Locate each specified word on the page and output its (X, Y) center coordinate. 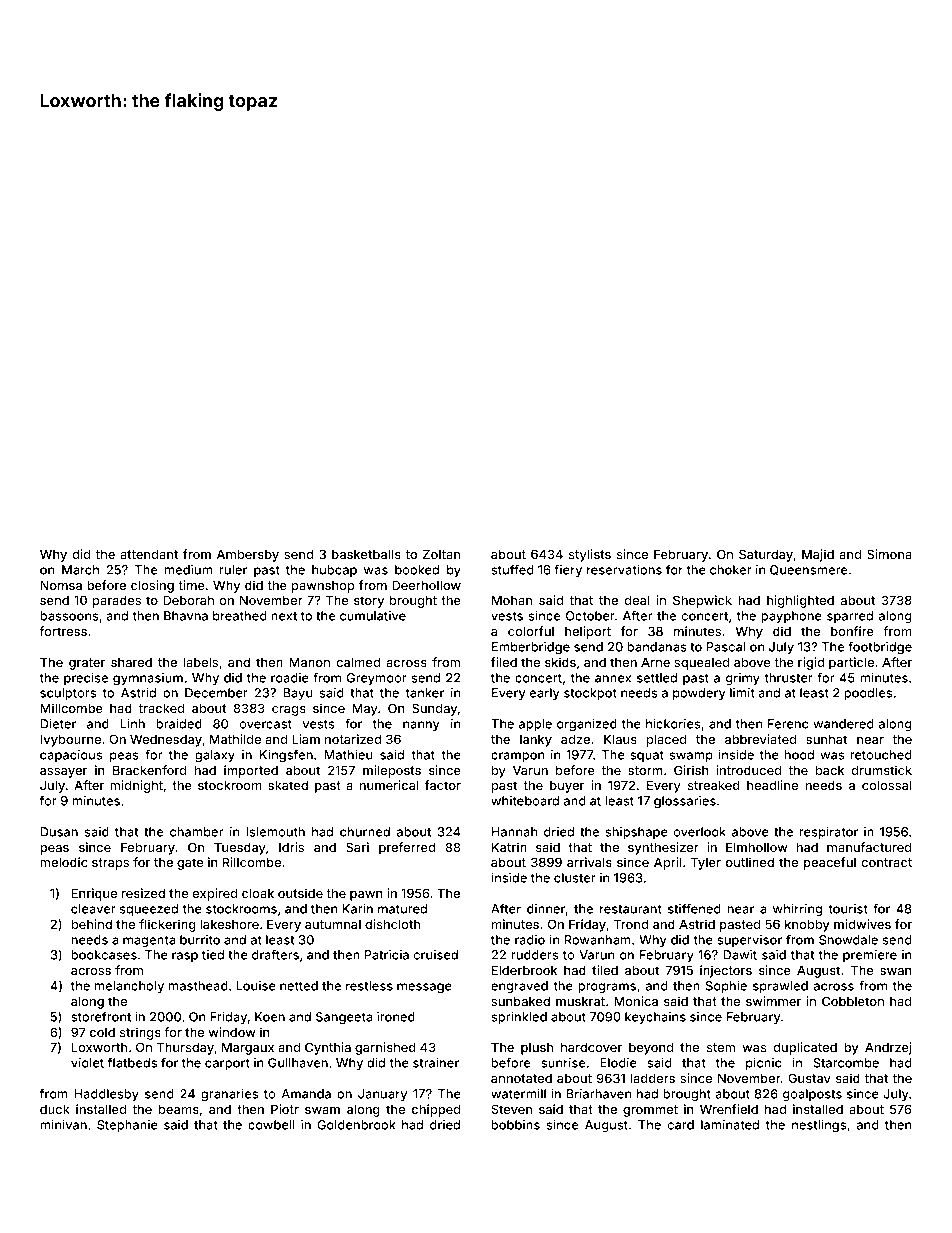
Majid (818, 555)
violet (87, 1063)
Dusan (59, 832)
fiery (568, 571)
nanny (421, 726)
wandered (843, 724)
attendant (149, 554)
